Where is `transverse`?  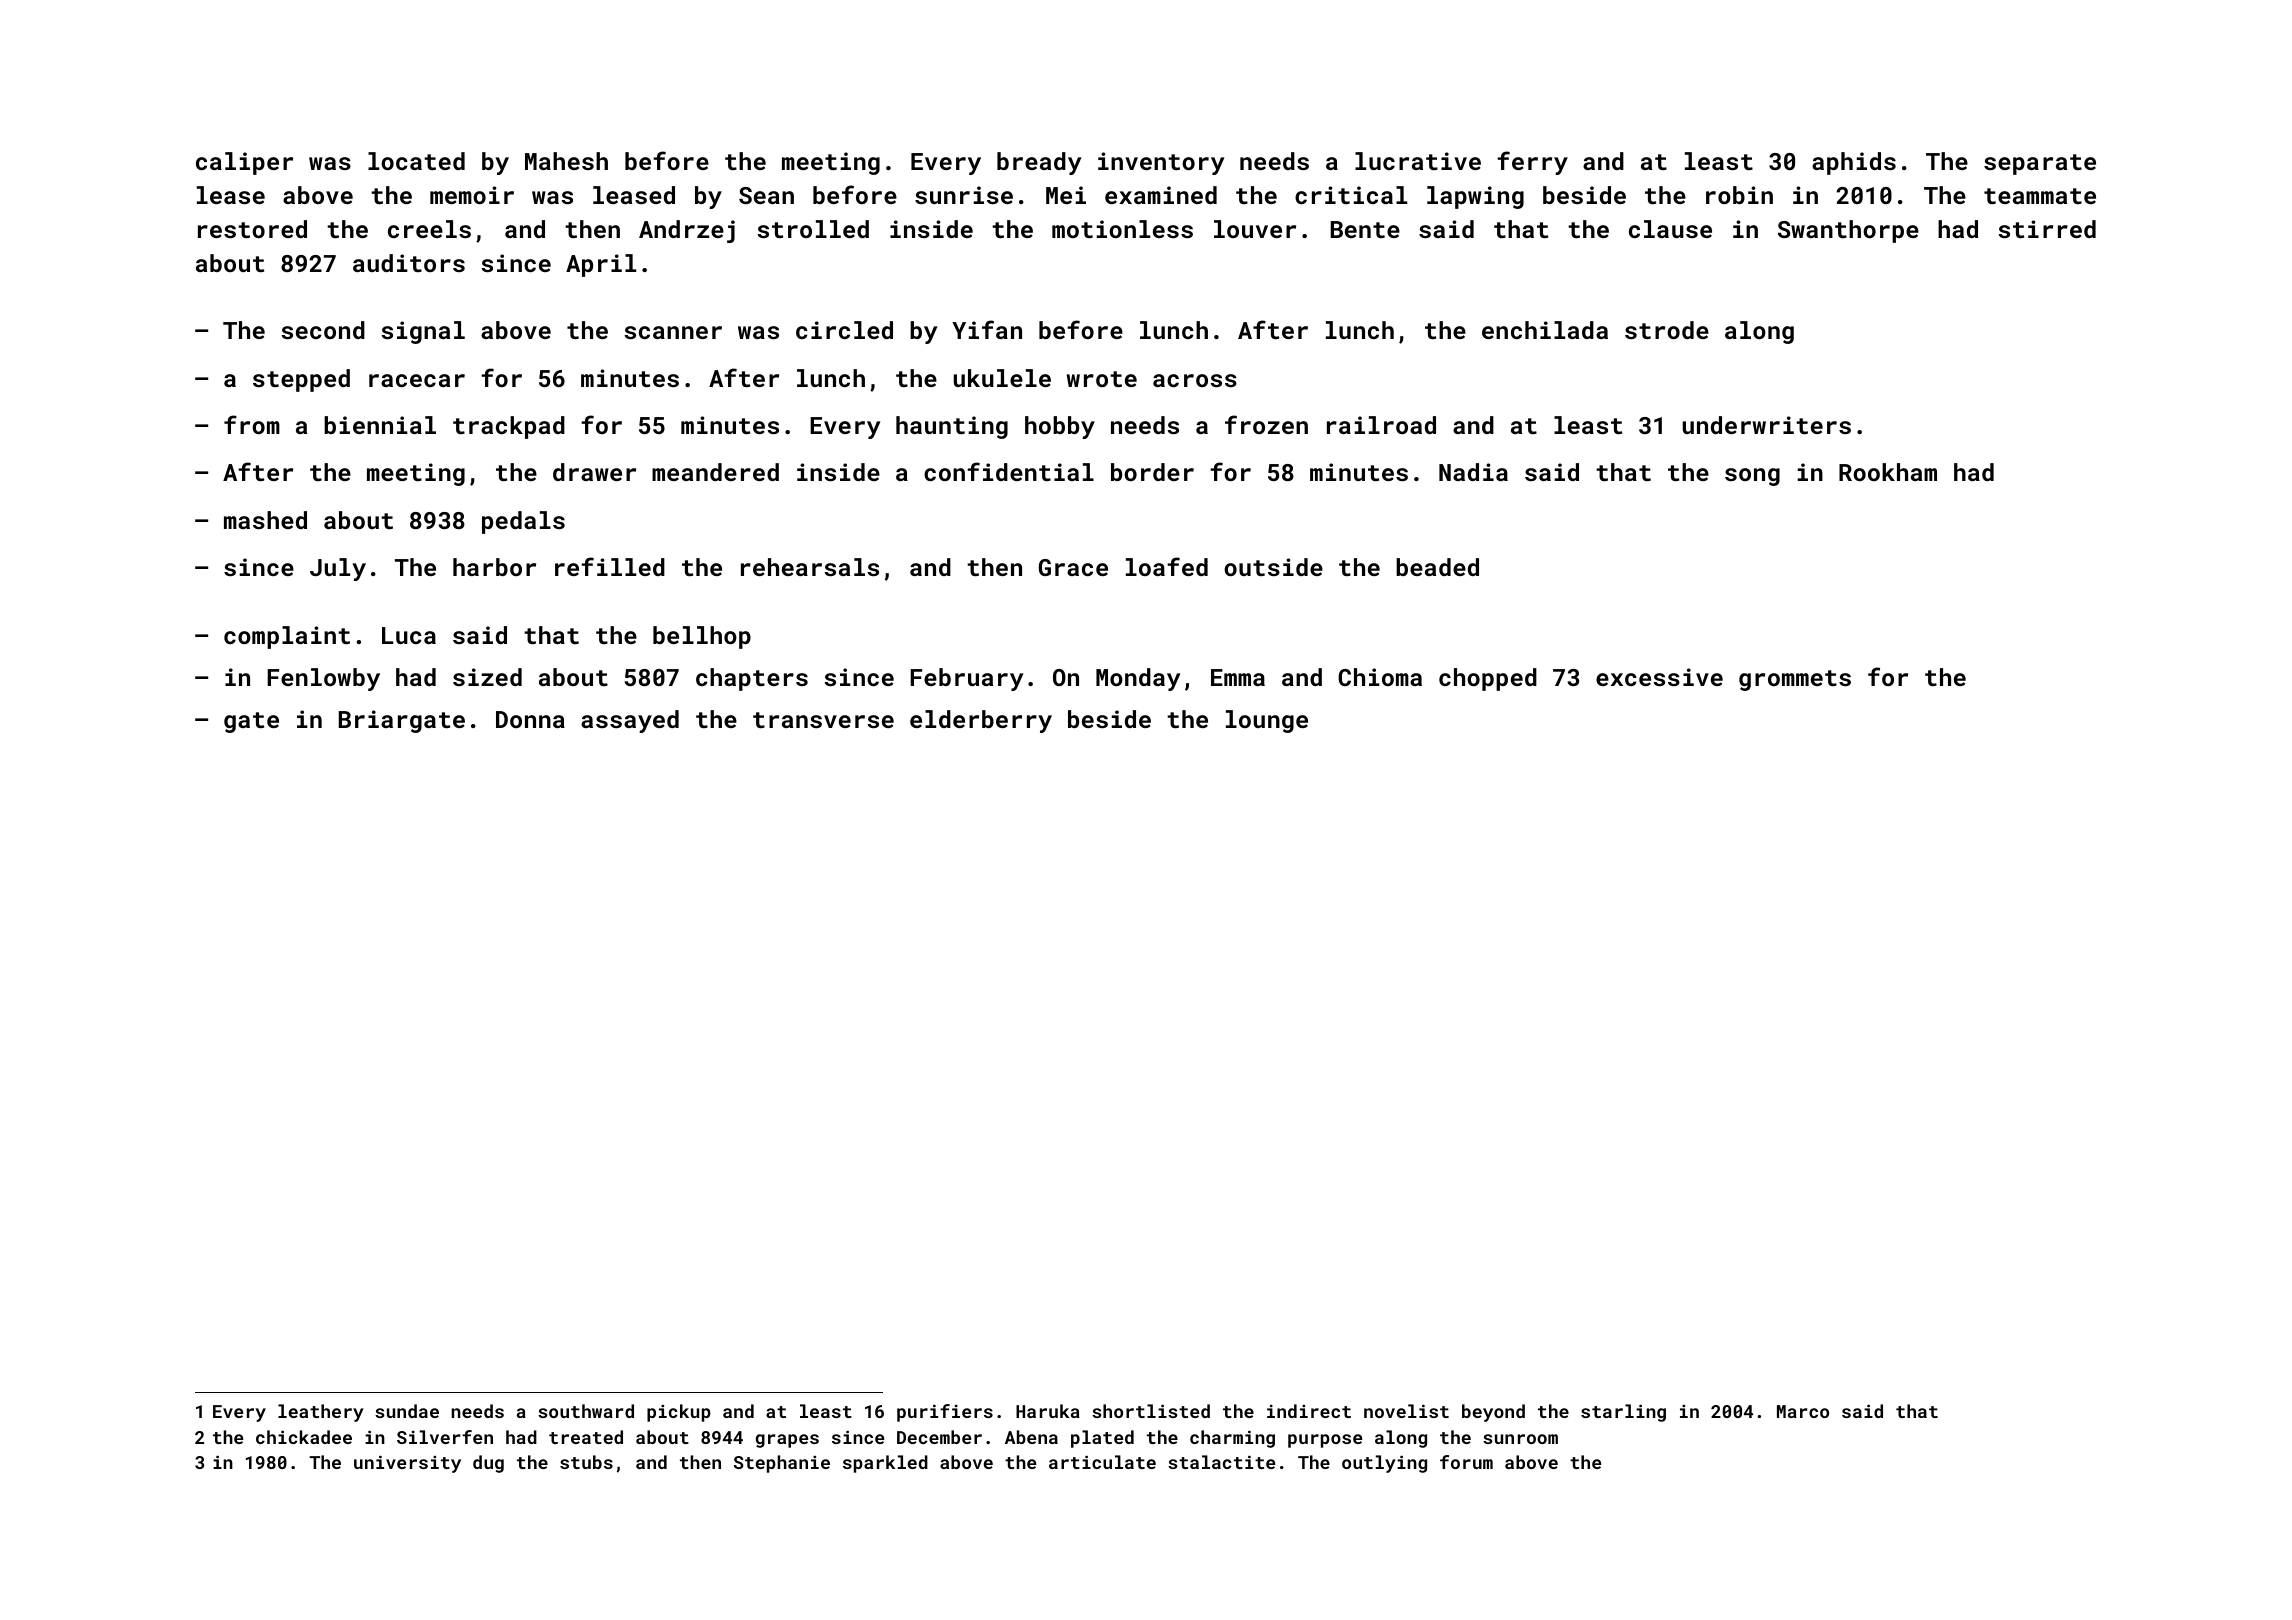
transverse is located at coordinates (823, 720).
